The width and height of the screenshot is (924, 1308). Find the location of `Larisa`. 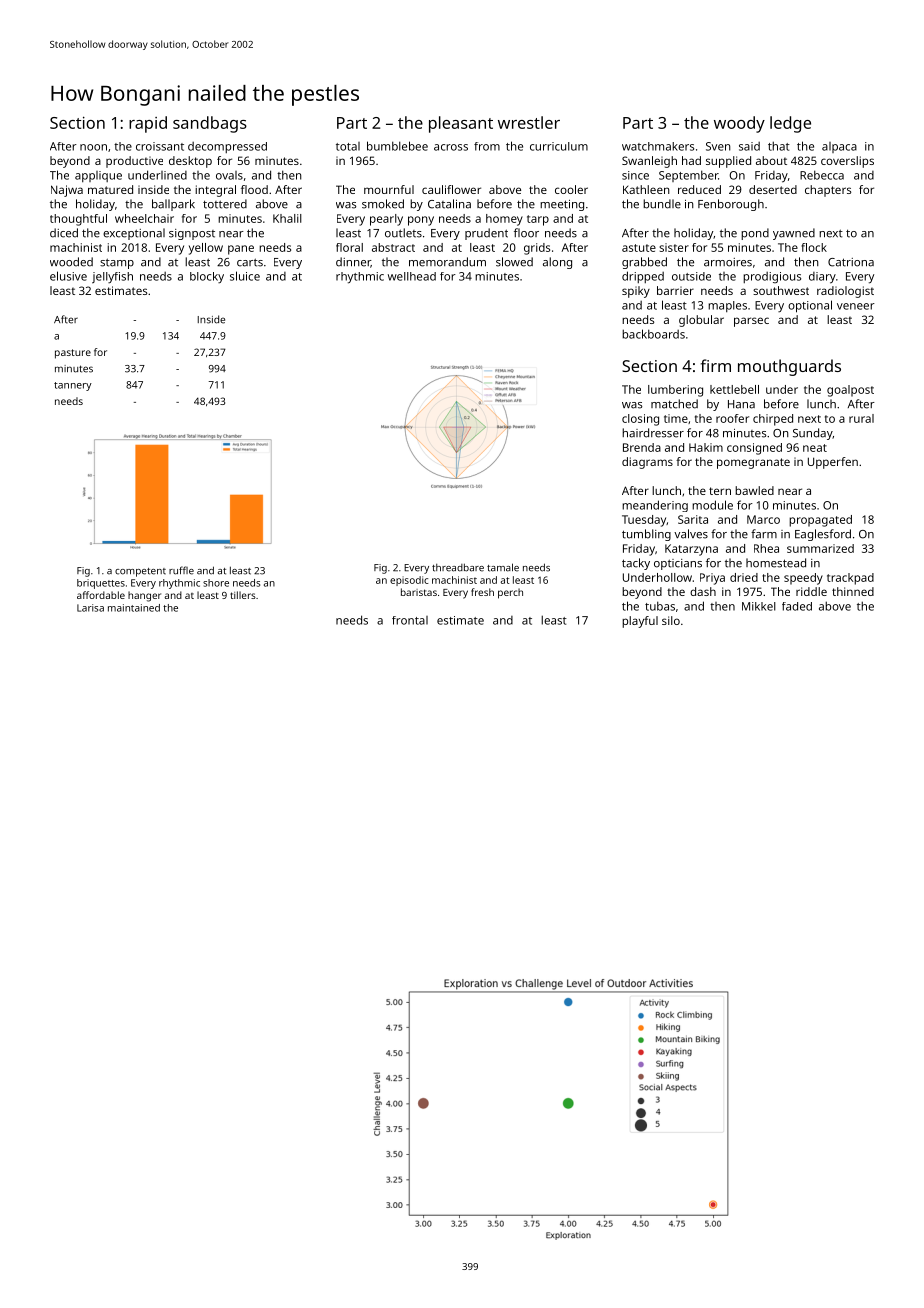

Larisa is located at coordinates (90, 608).
